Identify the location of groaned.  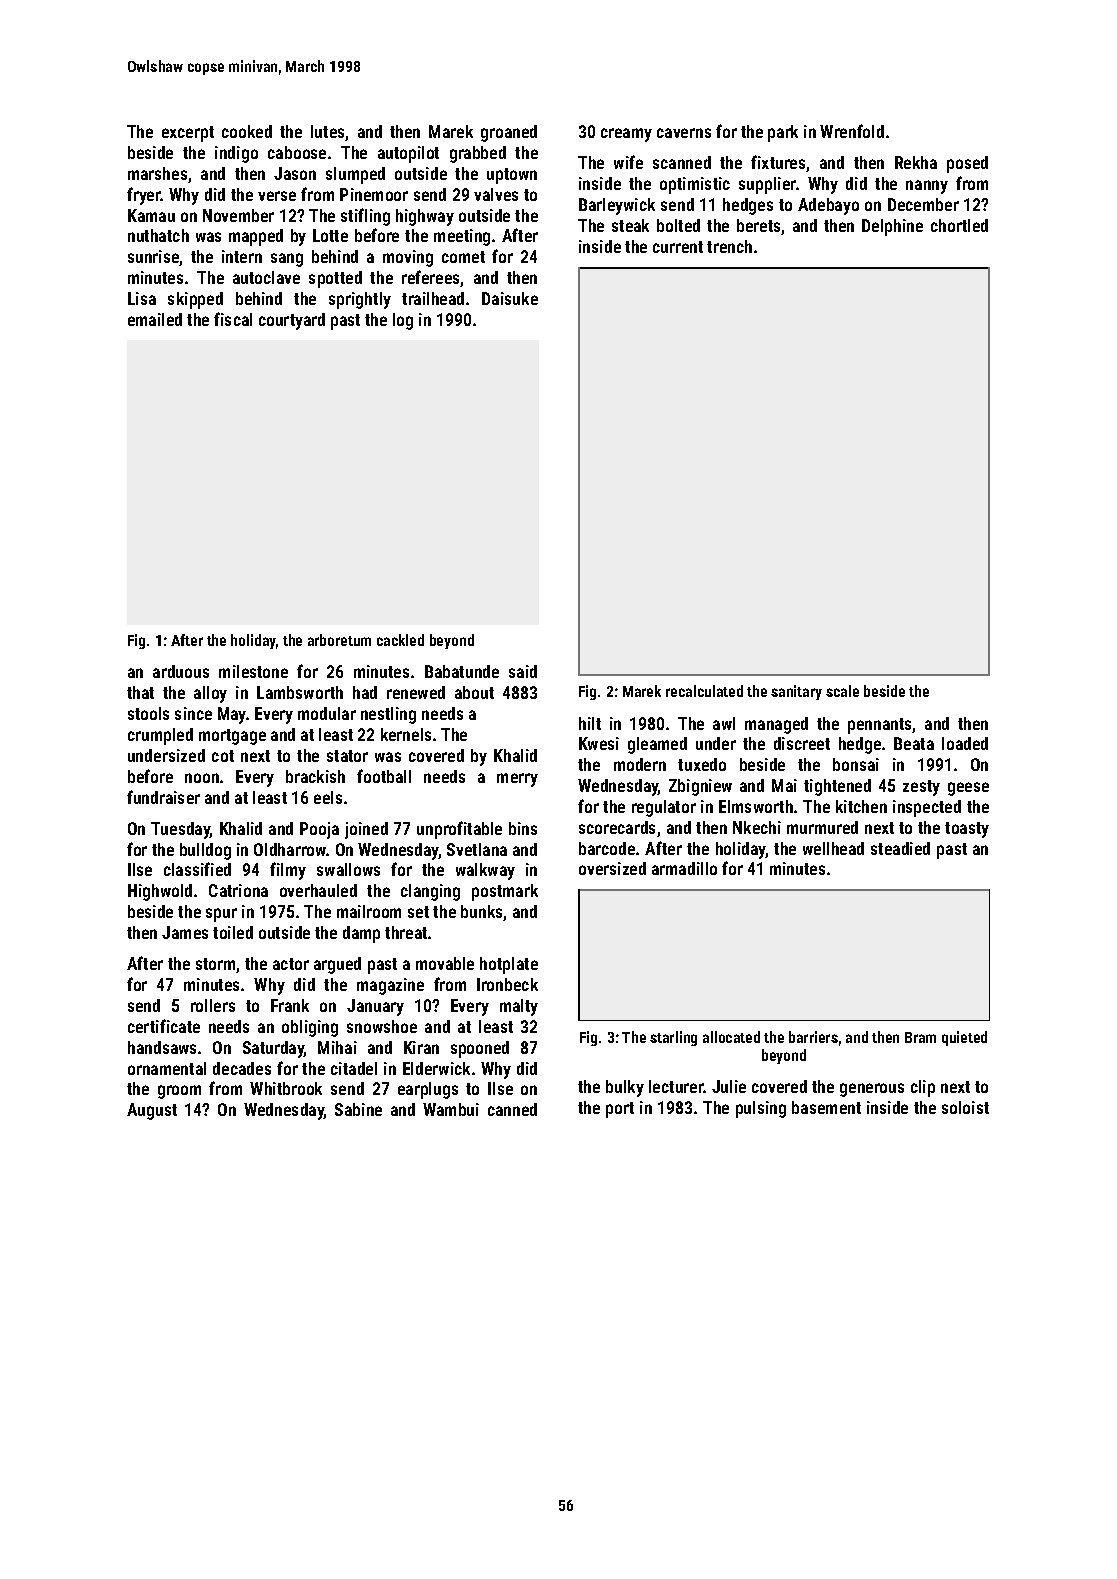
(509, 133).
